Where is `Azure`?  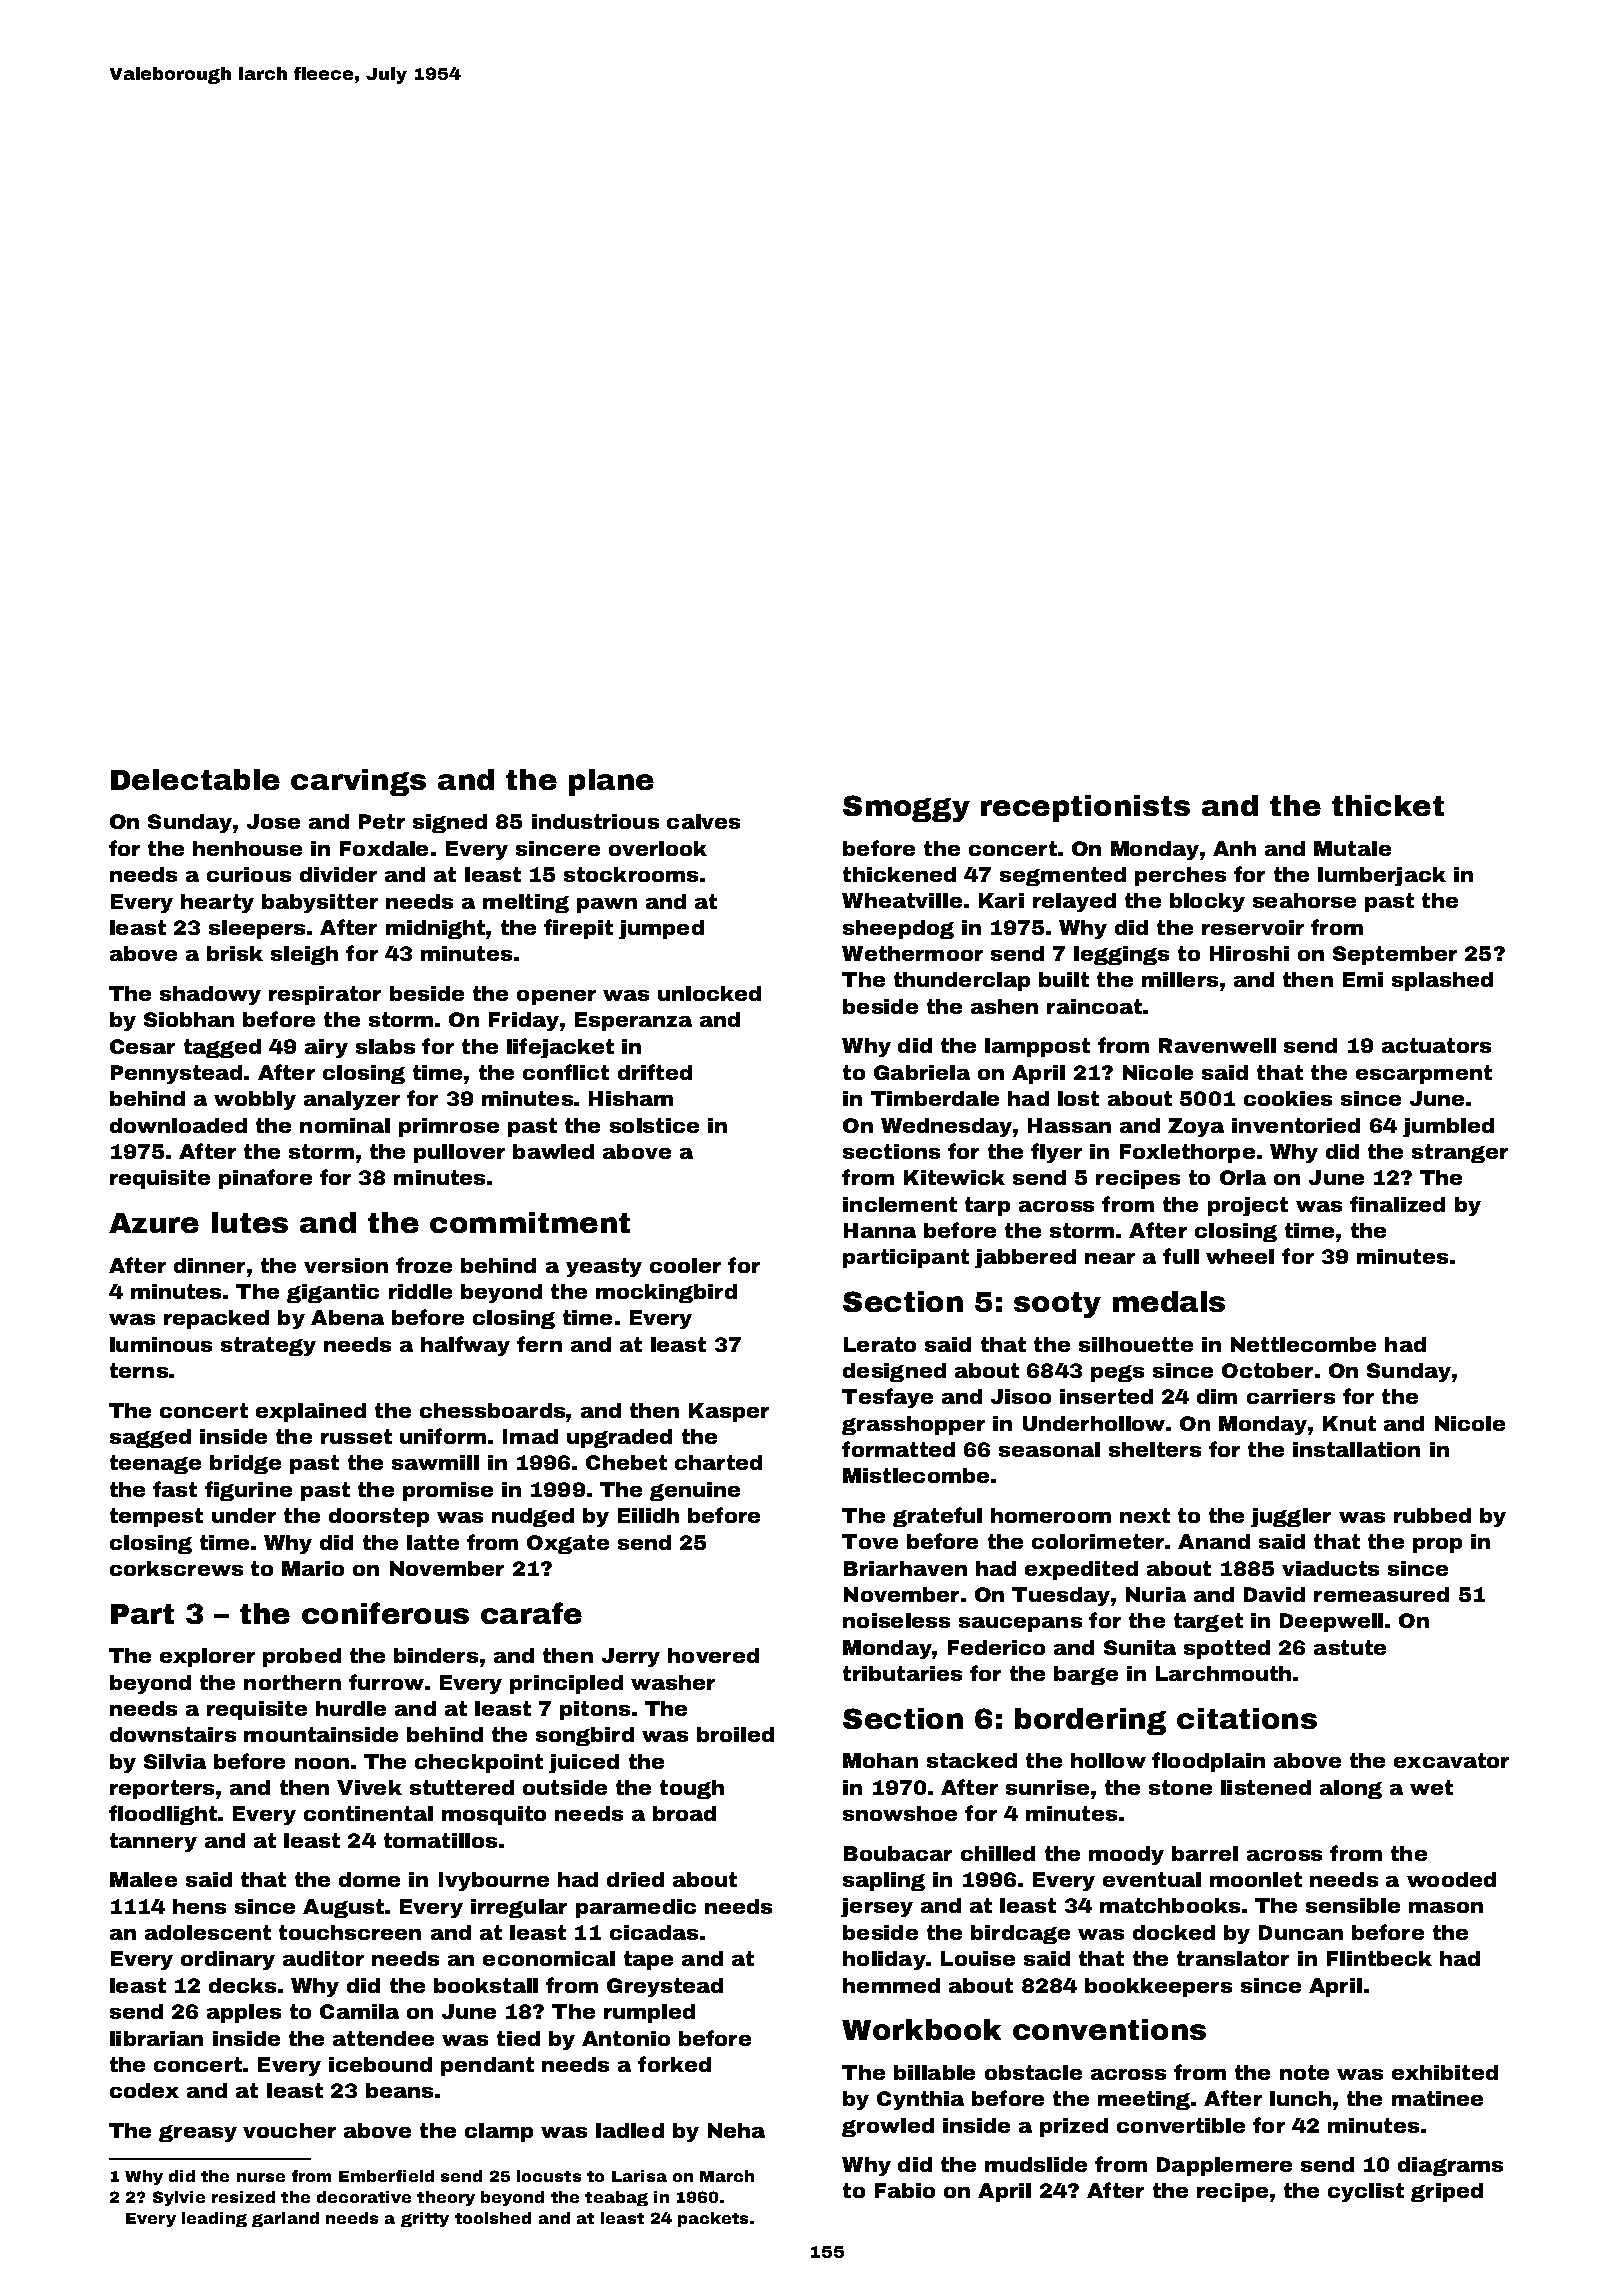
Azure is located at coordinates (154, 1223).
